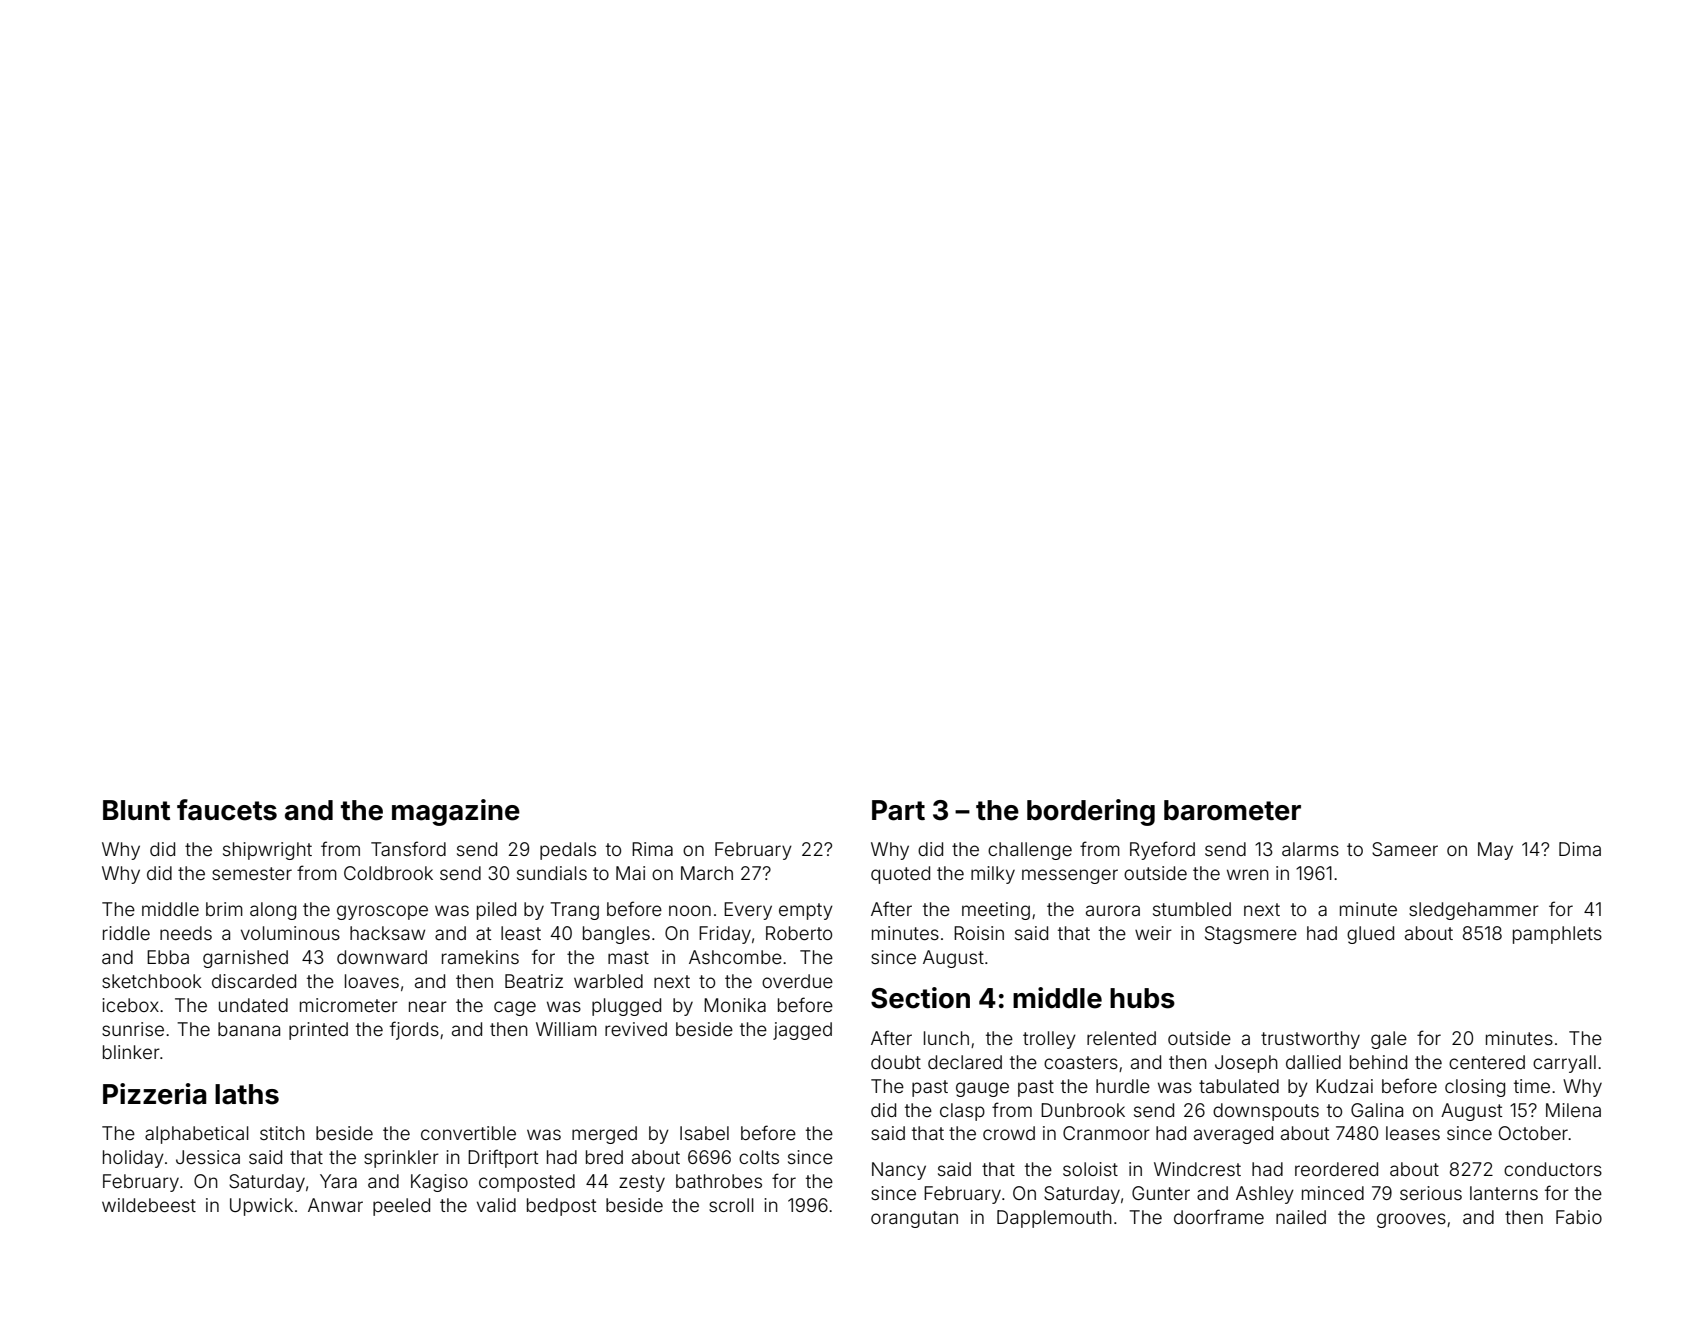  I want to click on barometer, so click(1232, 810).
